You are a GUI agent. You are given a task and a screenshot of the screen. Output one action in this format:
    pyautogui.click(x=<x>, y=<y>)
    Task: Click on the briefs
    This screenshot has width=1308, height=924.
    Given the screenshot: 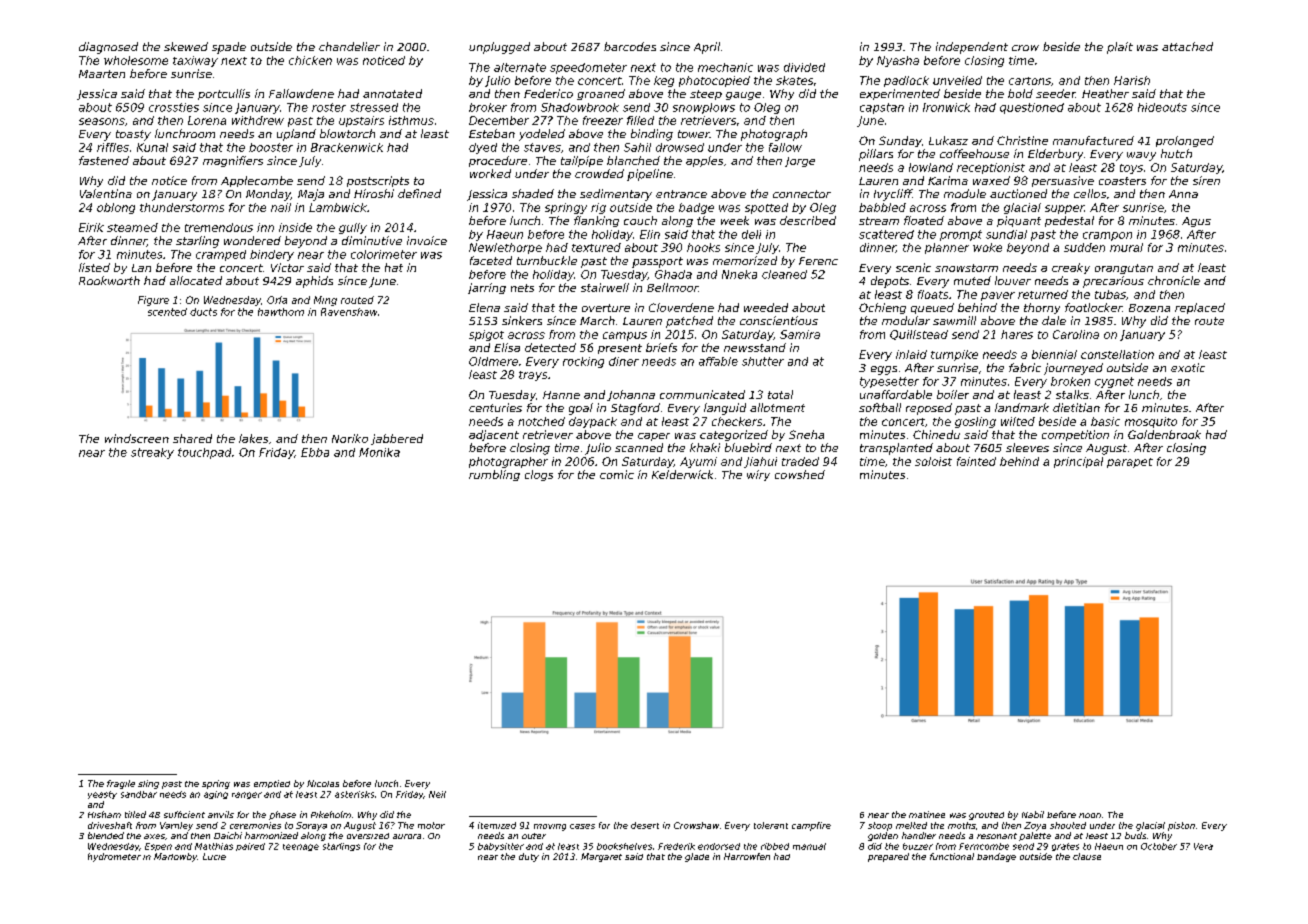 What is the action you would take?
    pyautogui.click(x=661, y=347)
